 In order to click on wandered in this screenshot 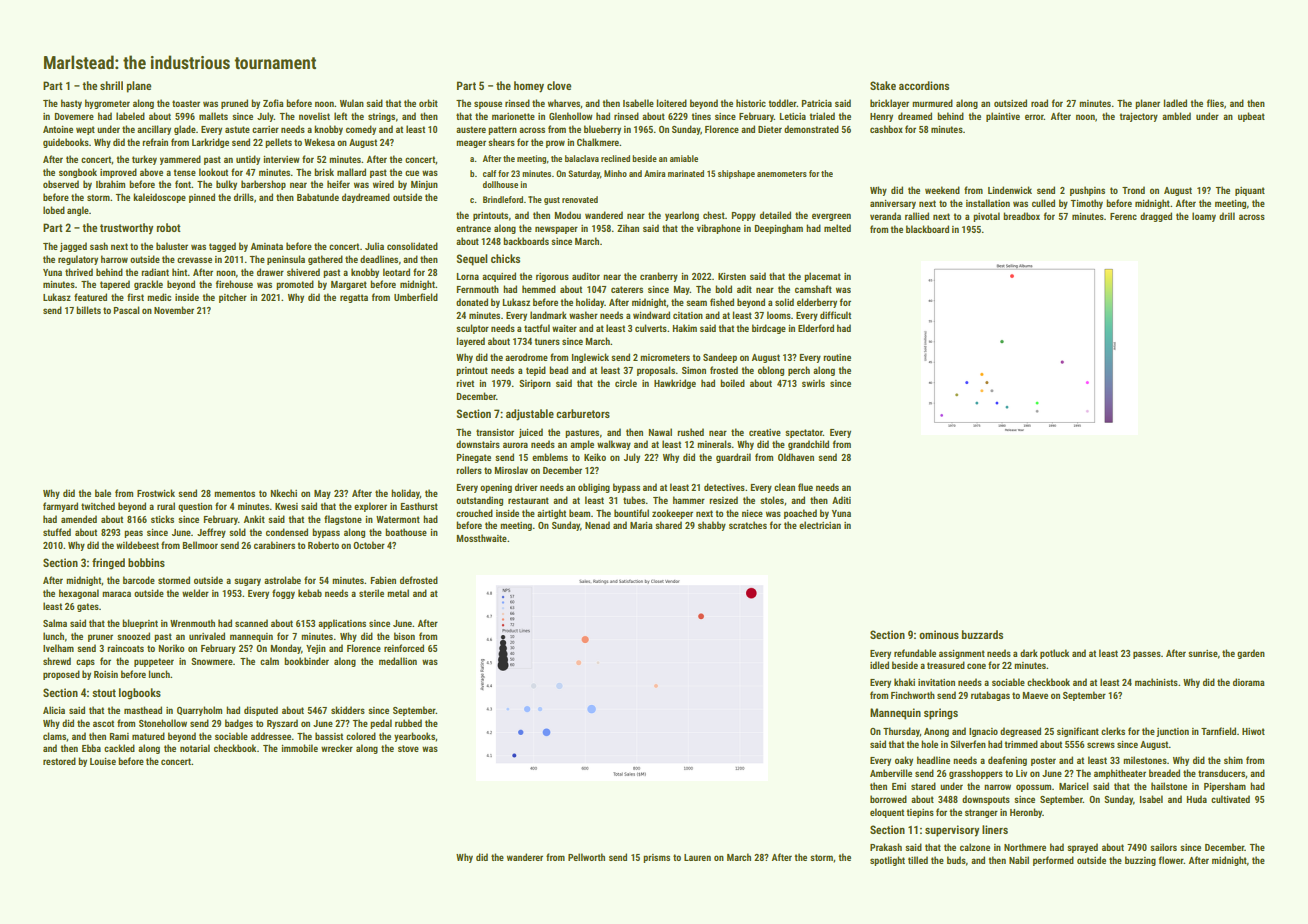, I will do `click(604, 215)`.
